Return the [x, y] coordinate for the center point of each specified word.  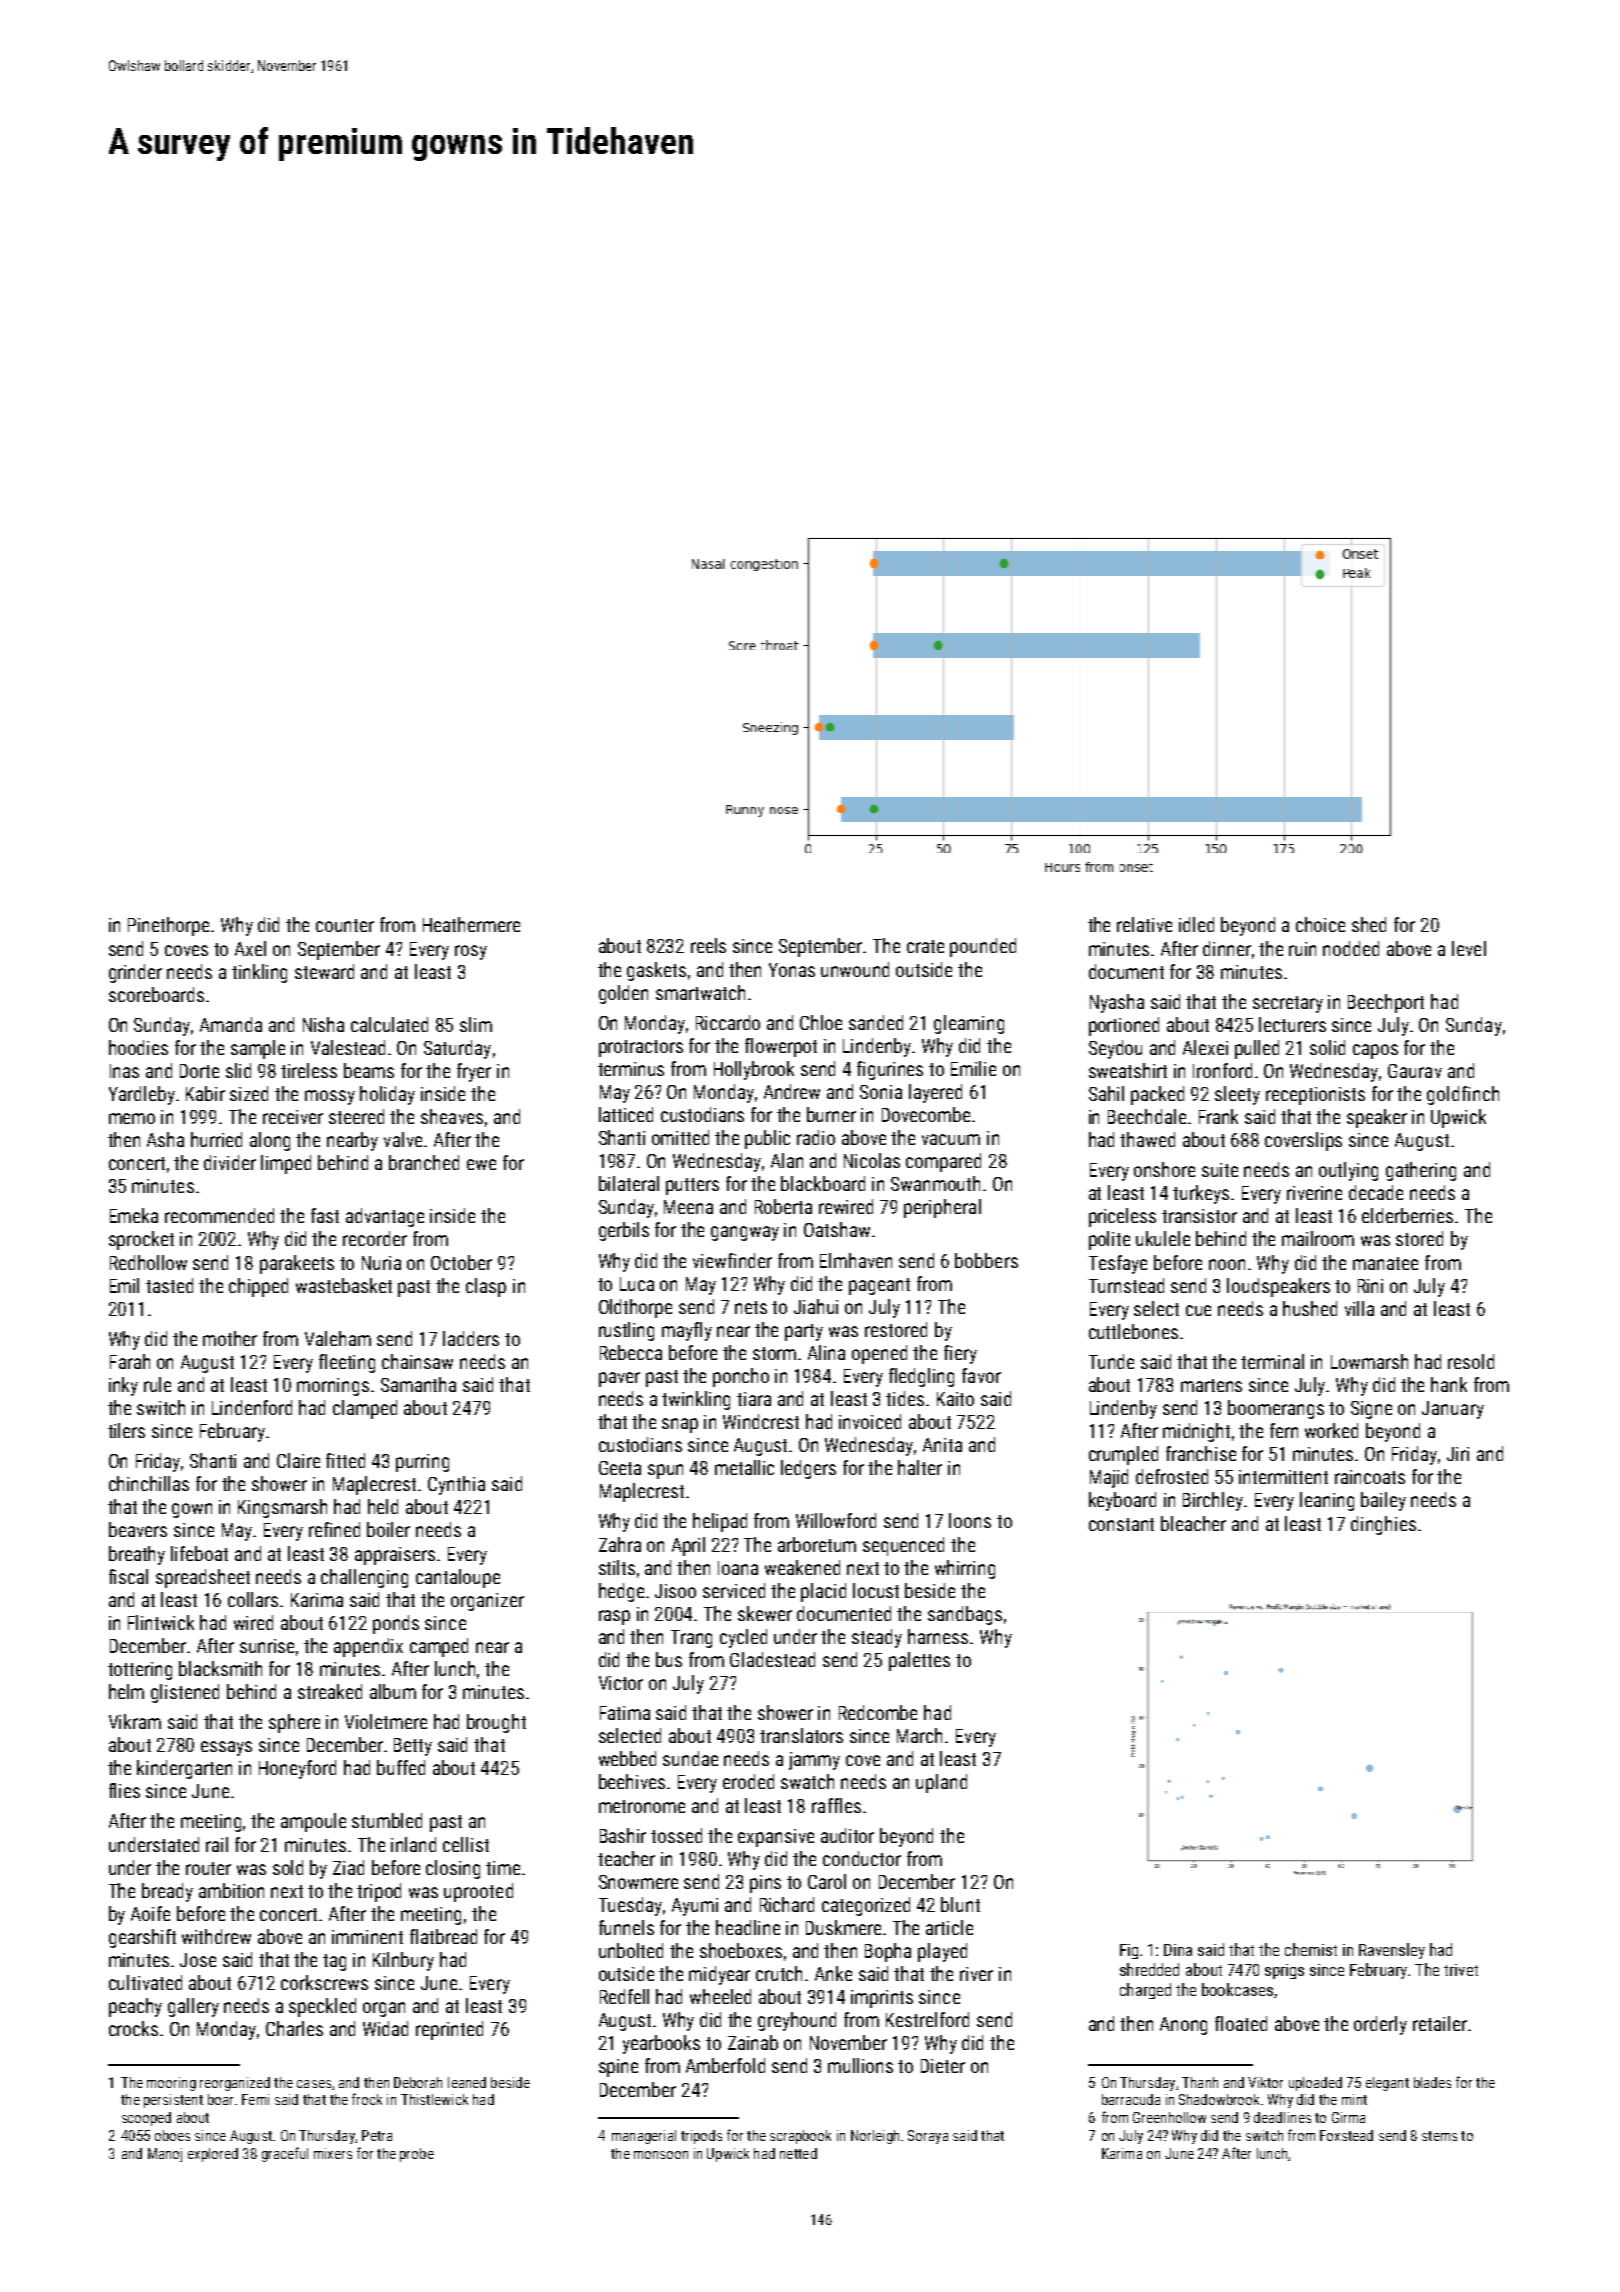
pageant [879, 1286]
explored [213, 2155]
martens [1211, 1385]
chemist [1311, 1949]
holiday [387, 1095]
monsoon [661, 2155]
